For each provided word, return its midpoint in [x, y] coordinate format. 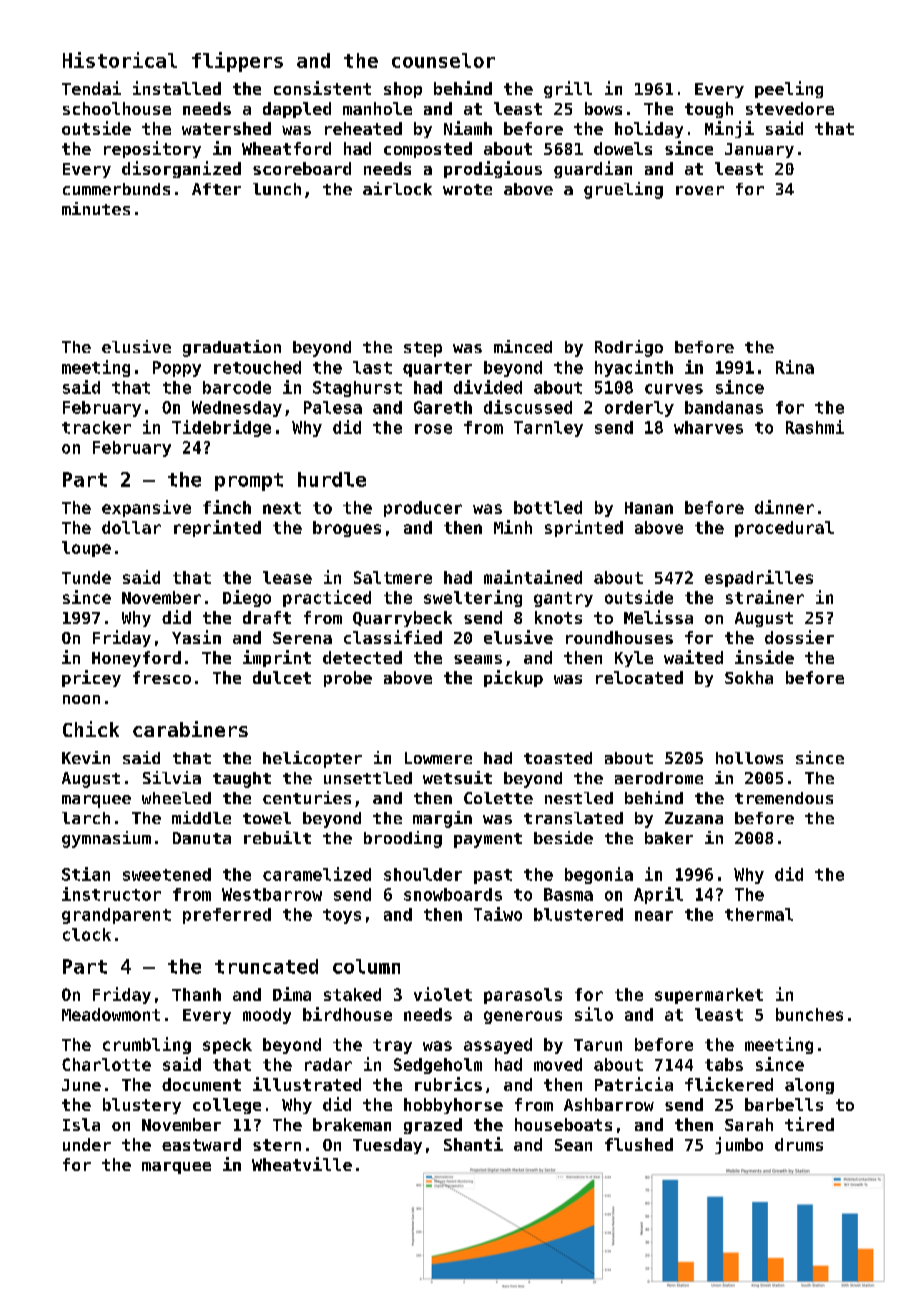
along [809, 1086]
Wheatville [302, 1164]
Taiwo [498, 914]
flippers [237, 62]
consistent [322, 88]
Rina [795, 367]
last [372, 367]
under [87, 1144]
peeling [789, 89]
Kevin [86, 757]
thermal [759, 914]
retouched [257, 367]
